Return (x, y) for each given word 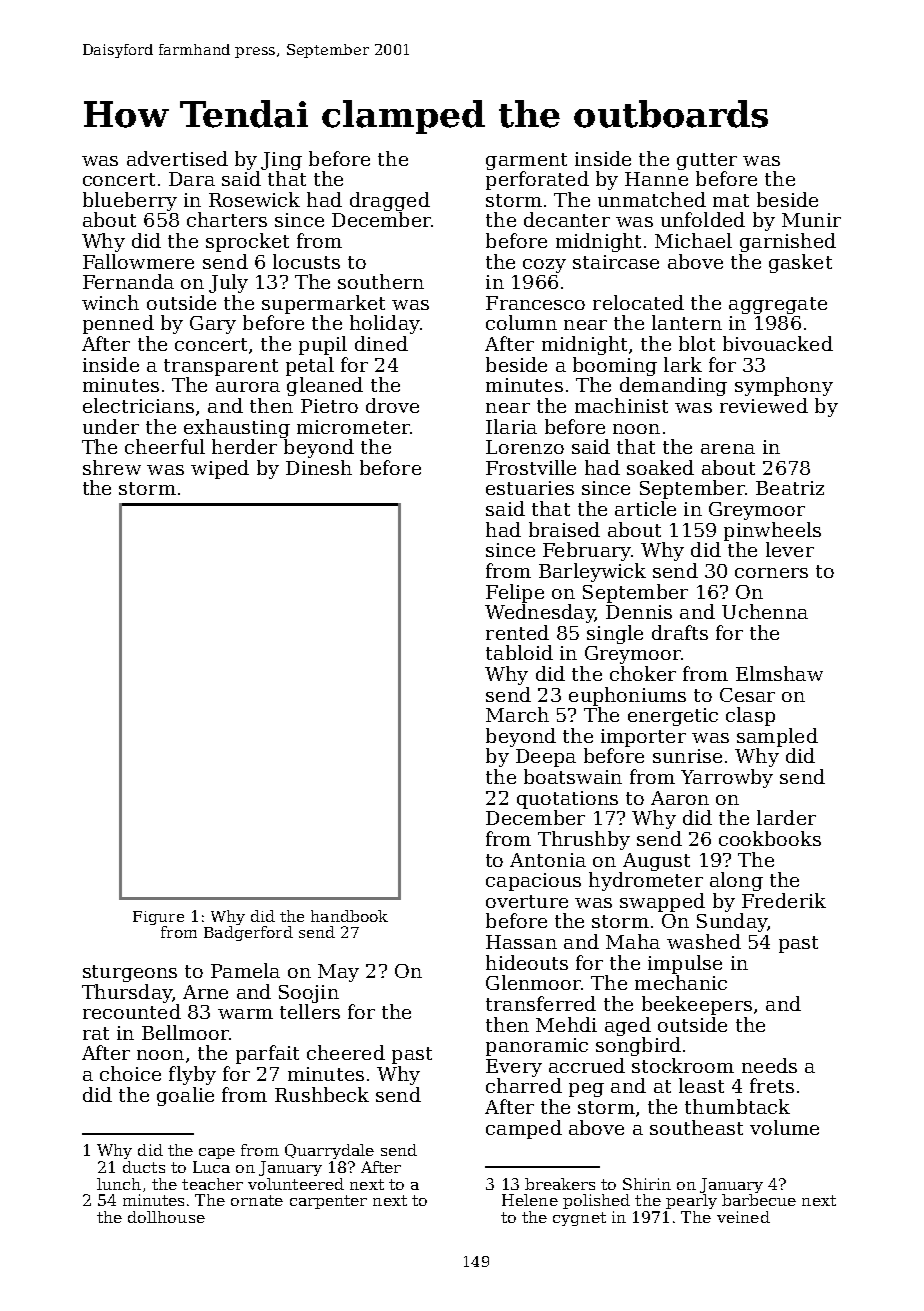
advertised (177, 158)
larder (786, 817)
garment (526, 161)
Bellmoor (185, 1032)
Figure (158, 918)
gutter (707, 161)
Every (514, 1068)
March (517, 714)
